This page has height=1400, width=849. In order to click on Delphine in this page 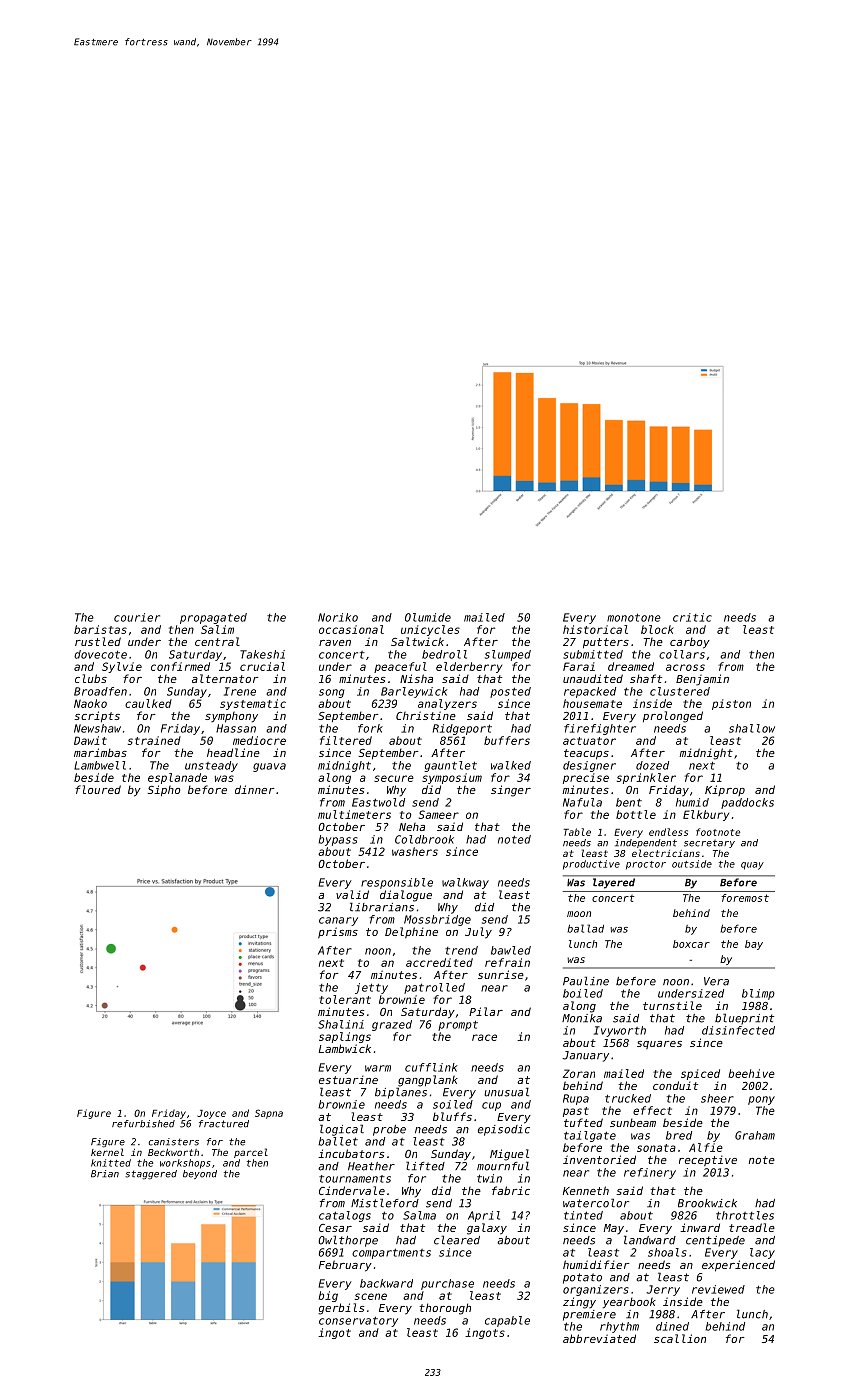, I will do `click(411, 932)`.
